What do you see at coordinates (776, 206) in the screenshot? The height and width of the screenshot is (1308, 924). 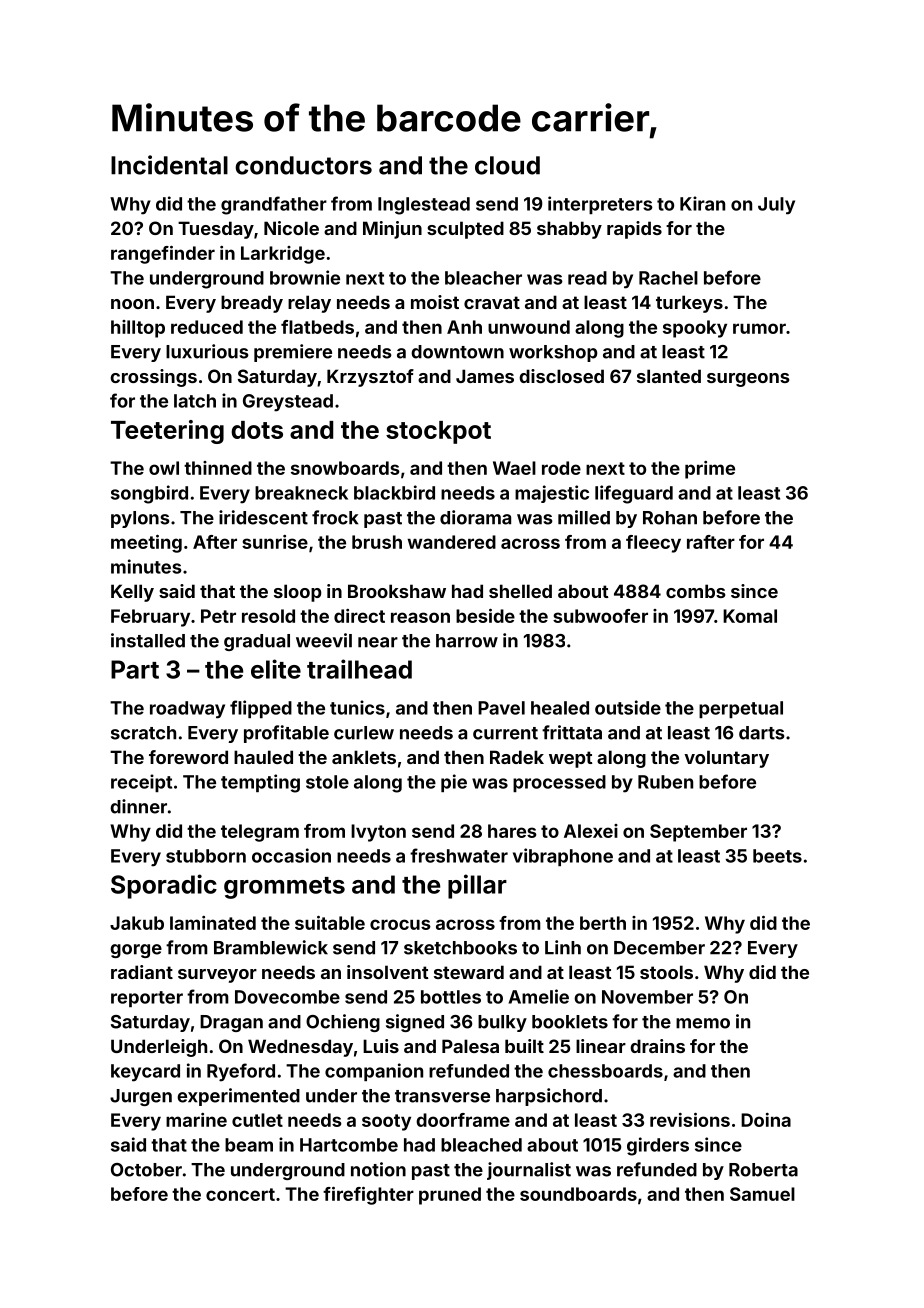 I see `July` at bounding box center [776, 206].
